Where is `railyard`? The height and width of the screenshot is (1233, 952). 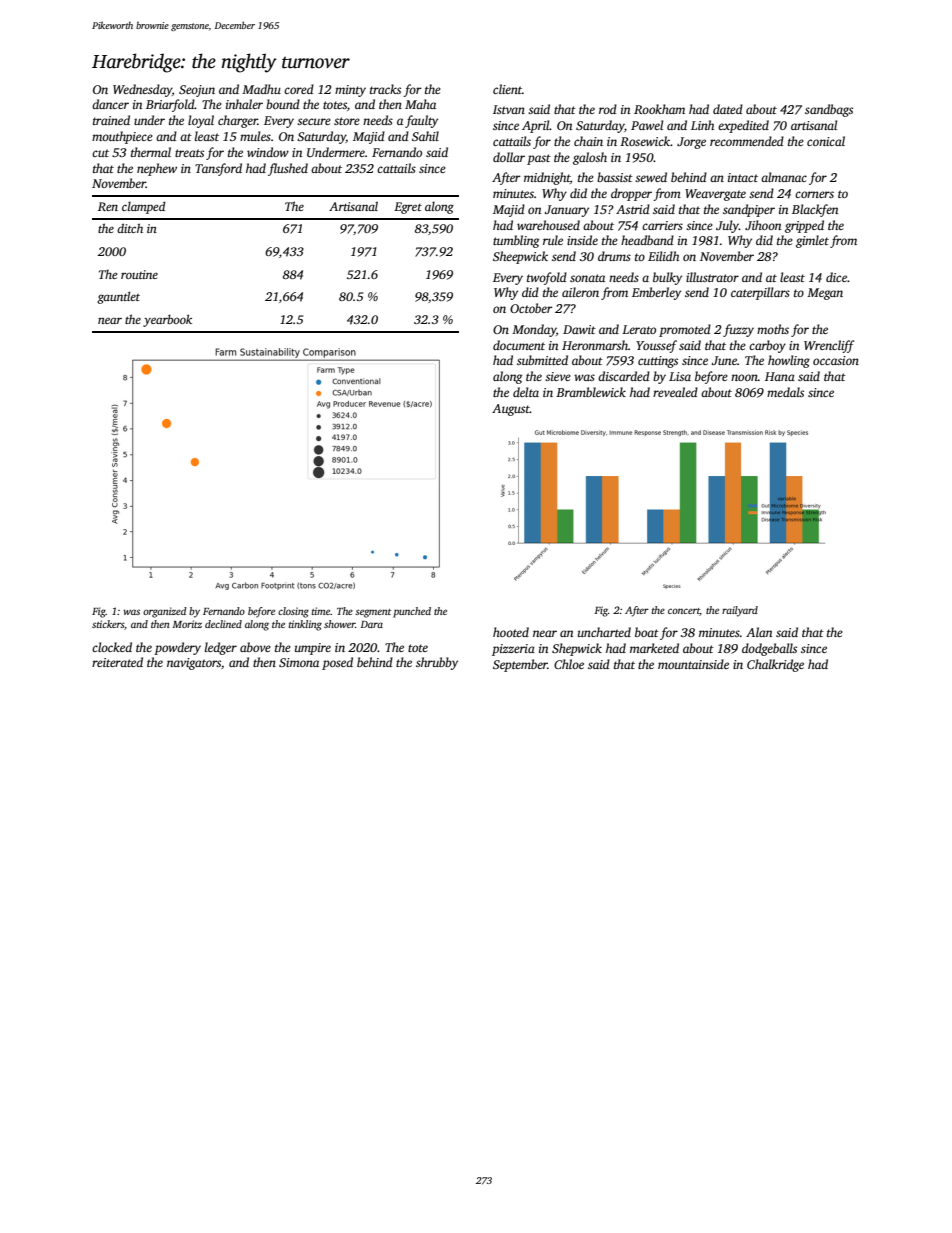 railyard is located at coordinates (740, 611).
